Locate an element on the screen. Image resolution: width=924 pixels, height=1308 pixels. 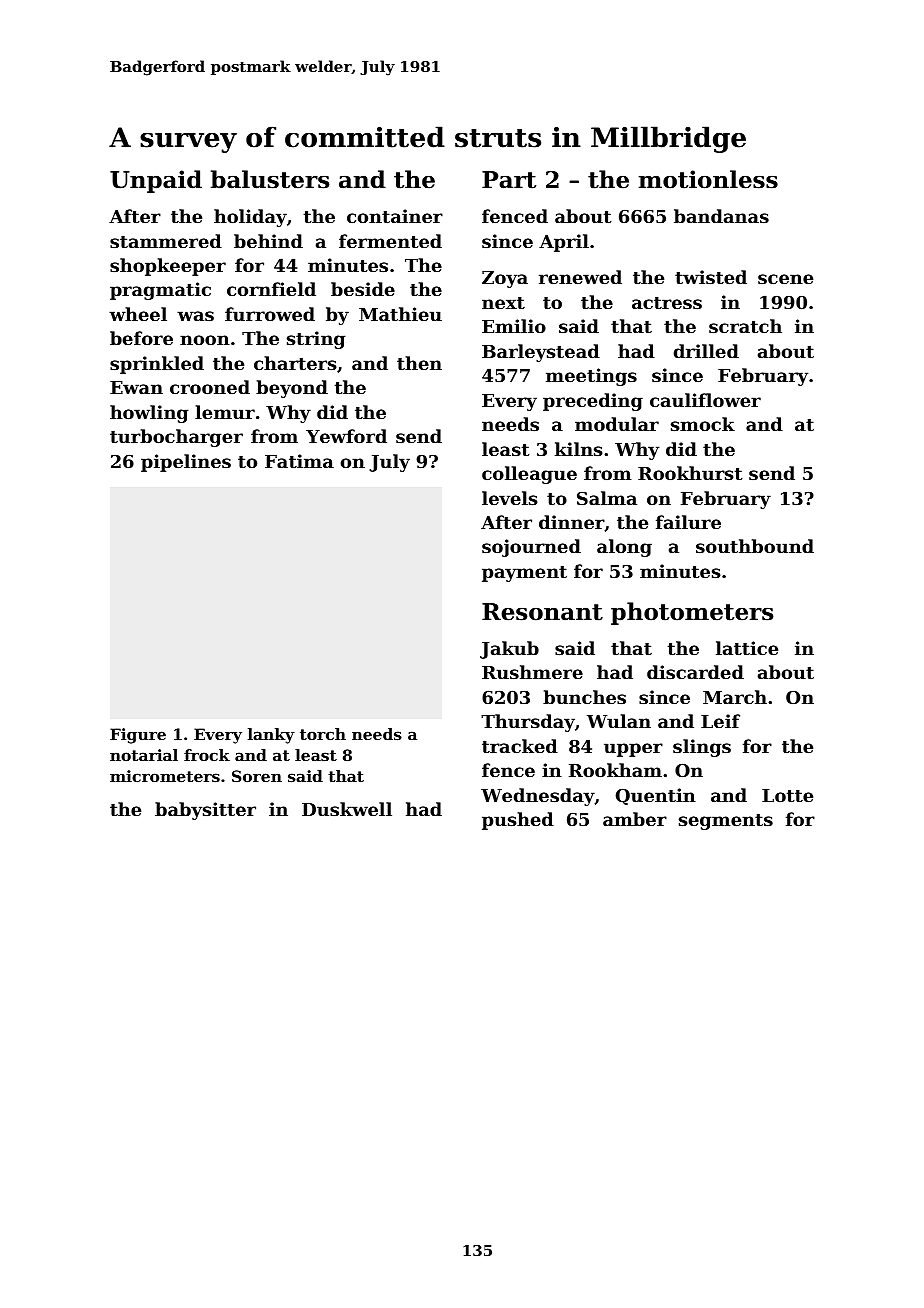
scene is located at coordinates (785, 279).
